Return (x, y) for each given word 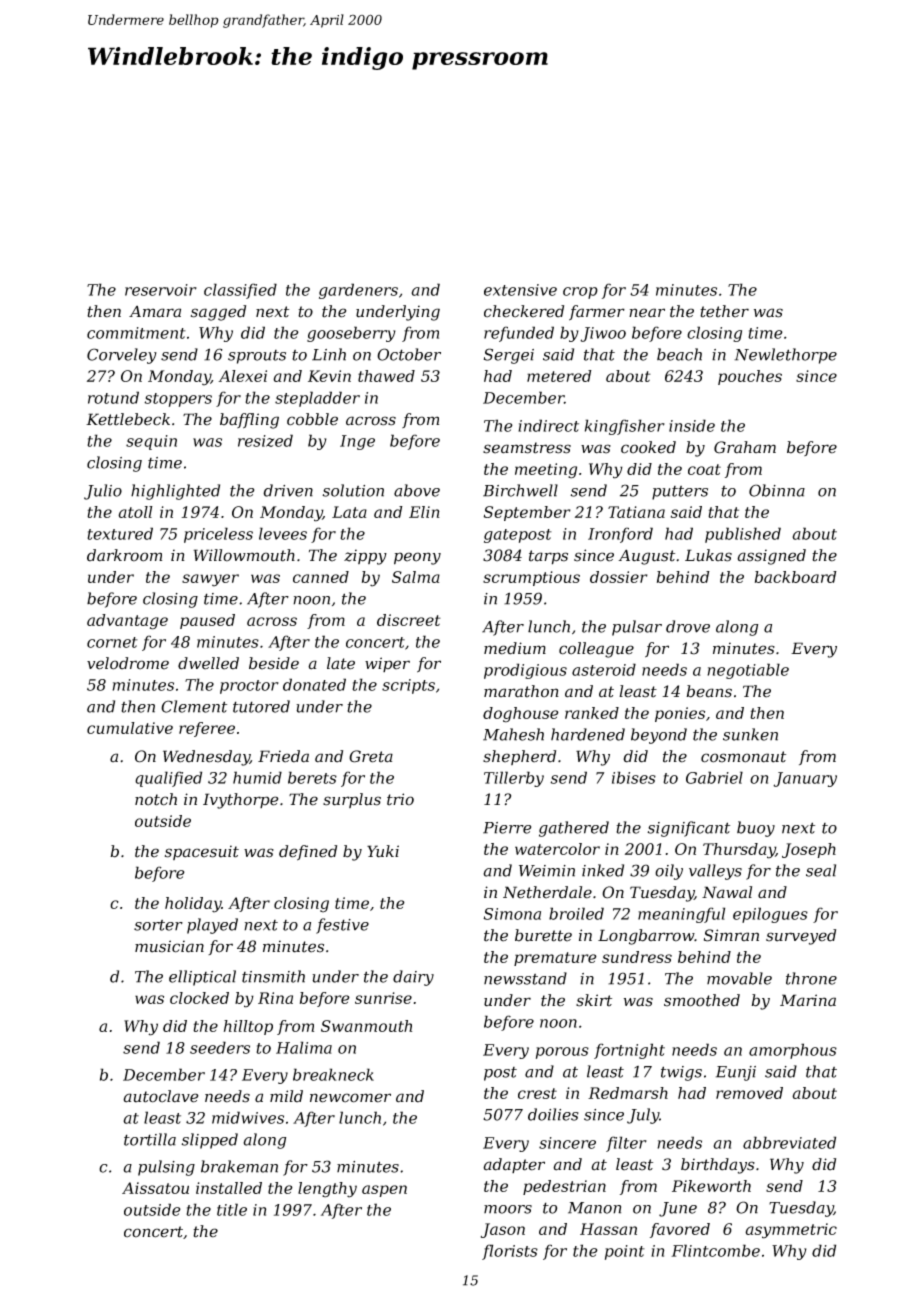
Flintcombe (715, 1250)
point (625, 1252)
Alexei (242, 376)
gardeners (358, 291)
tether (724, 311)
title (232, 1209)
